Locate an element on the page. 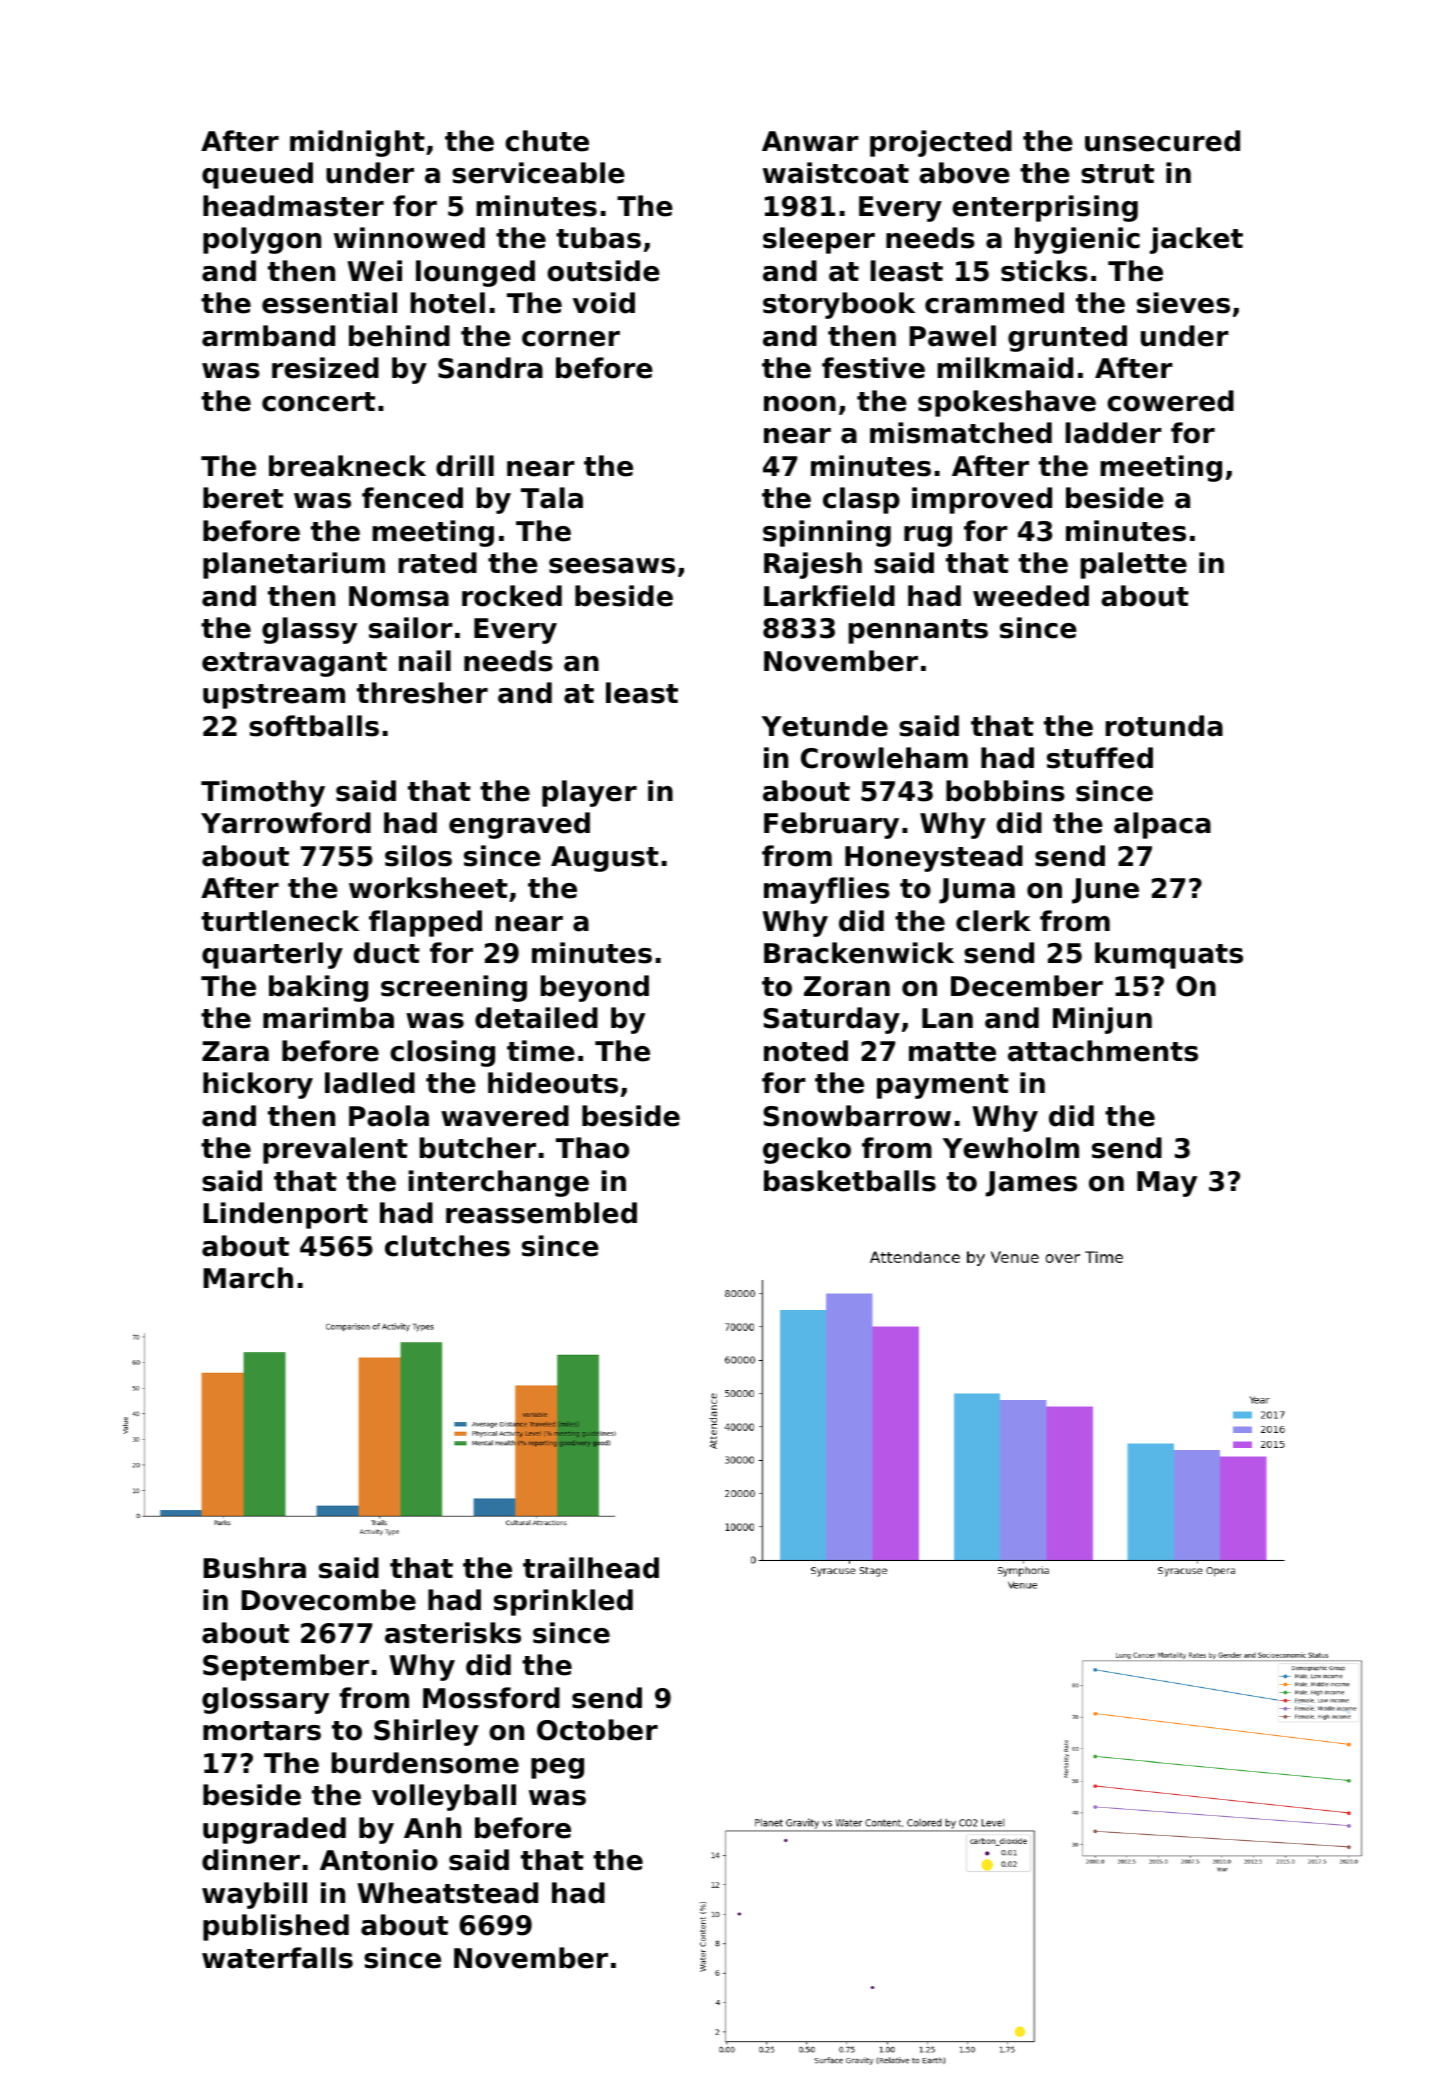 This document has height=2100, width=1450. James is located at coordinates (1031, 1184).
